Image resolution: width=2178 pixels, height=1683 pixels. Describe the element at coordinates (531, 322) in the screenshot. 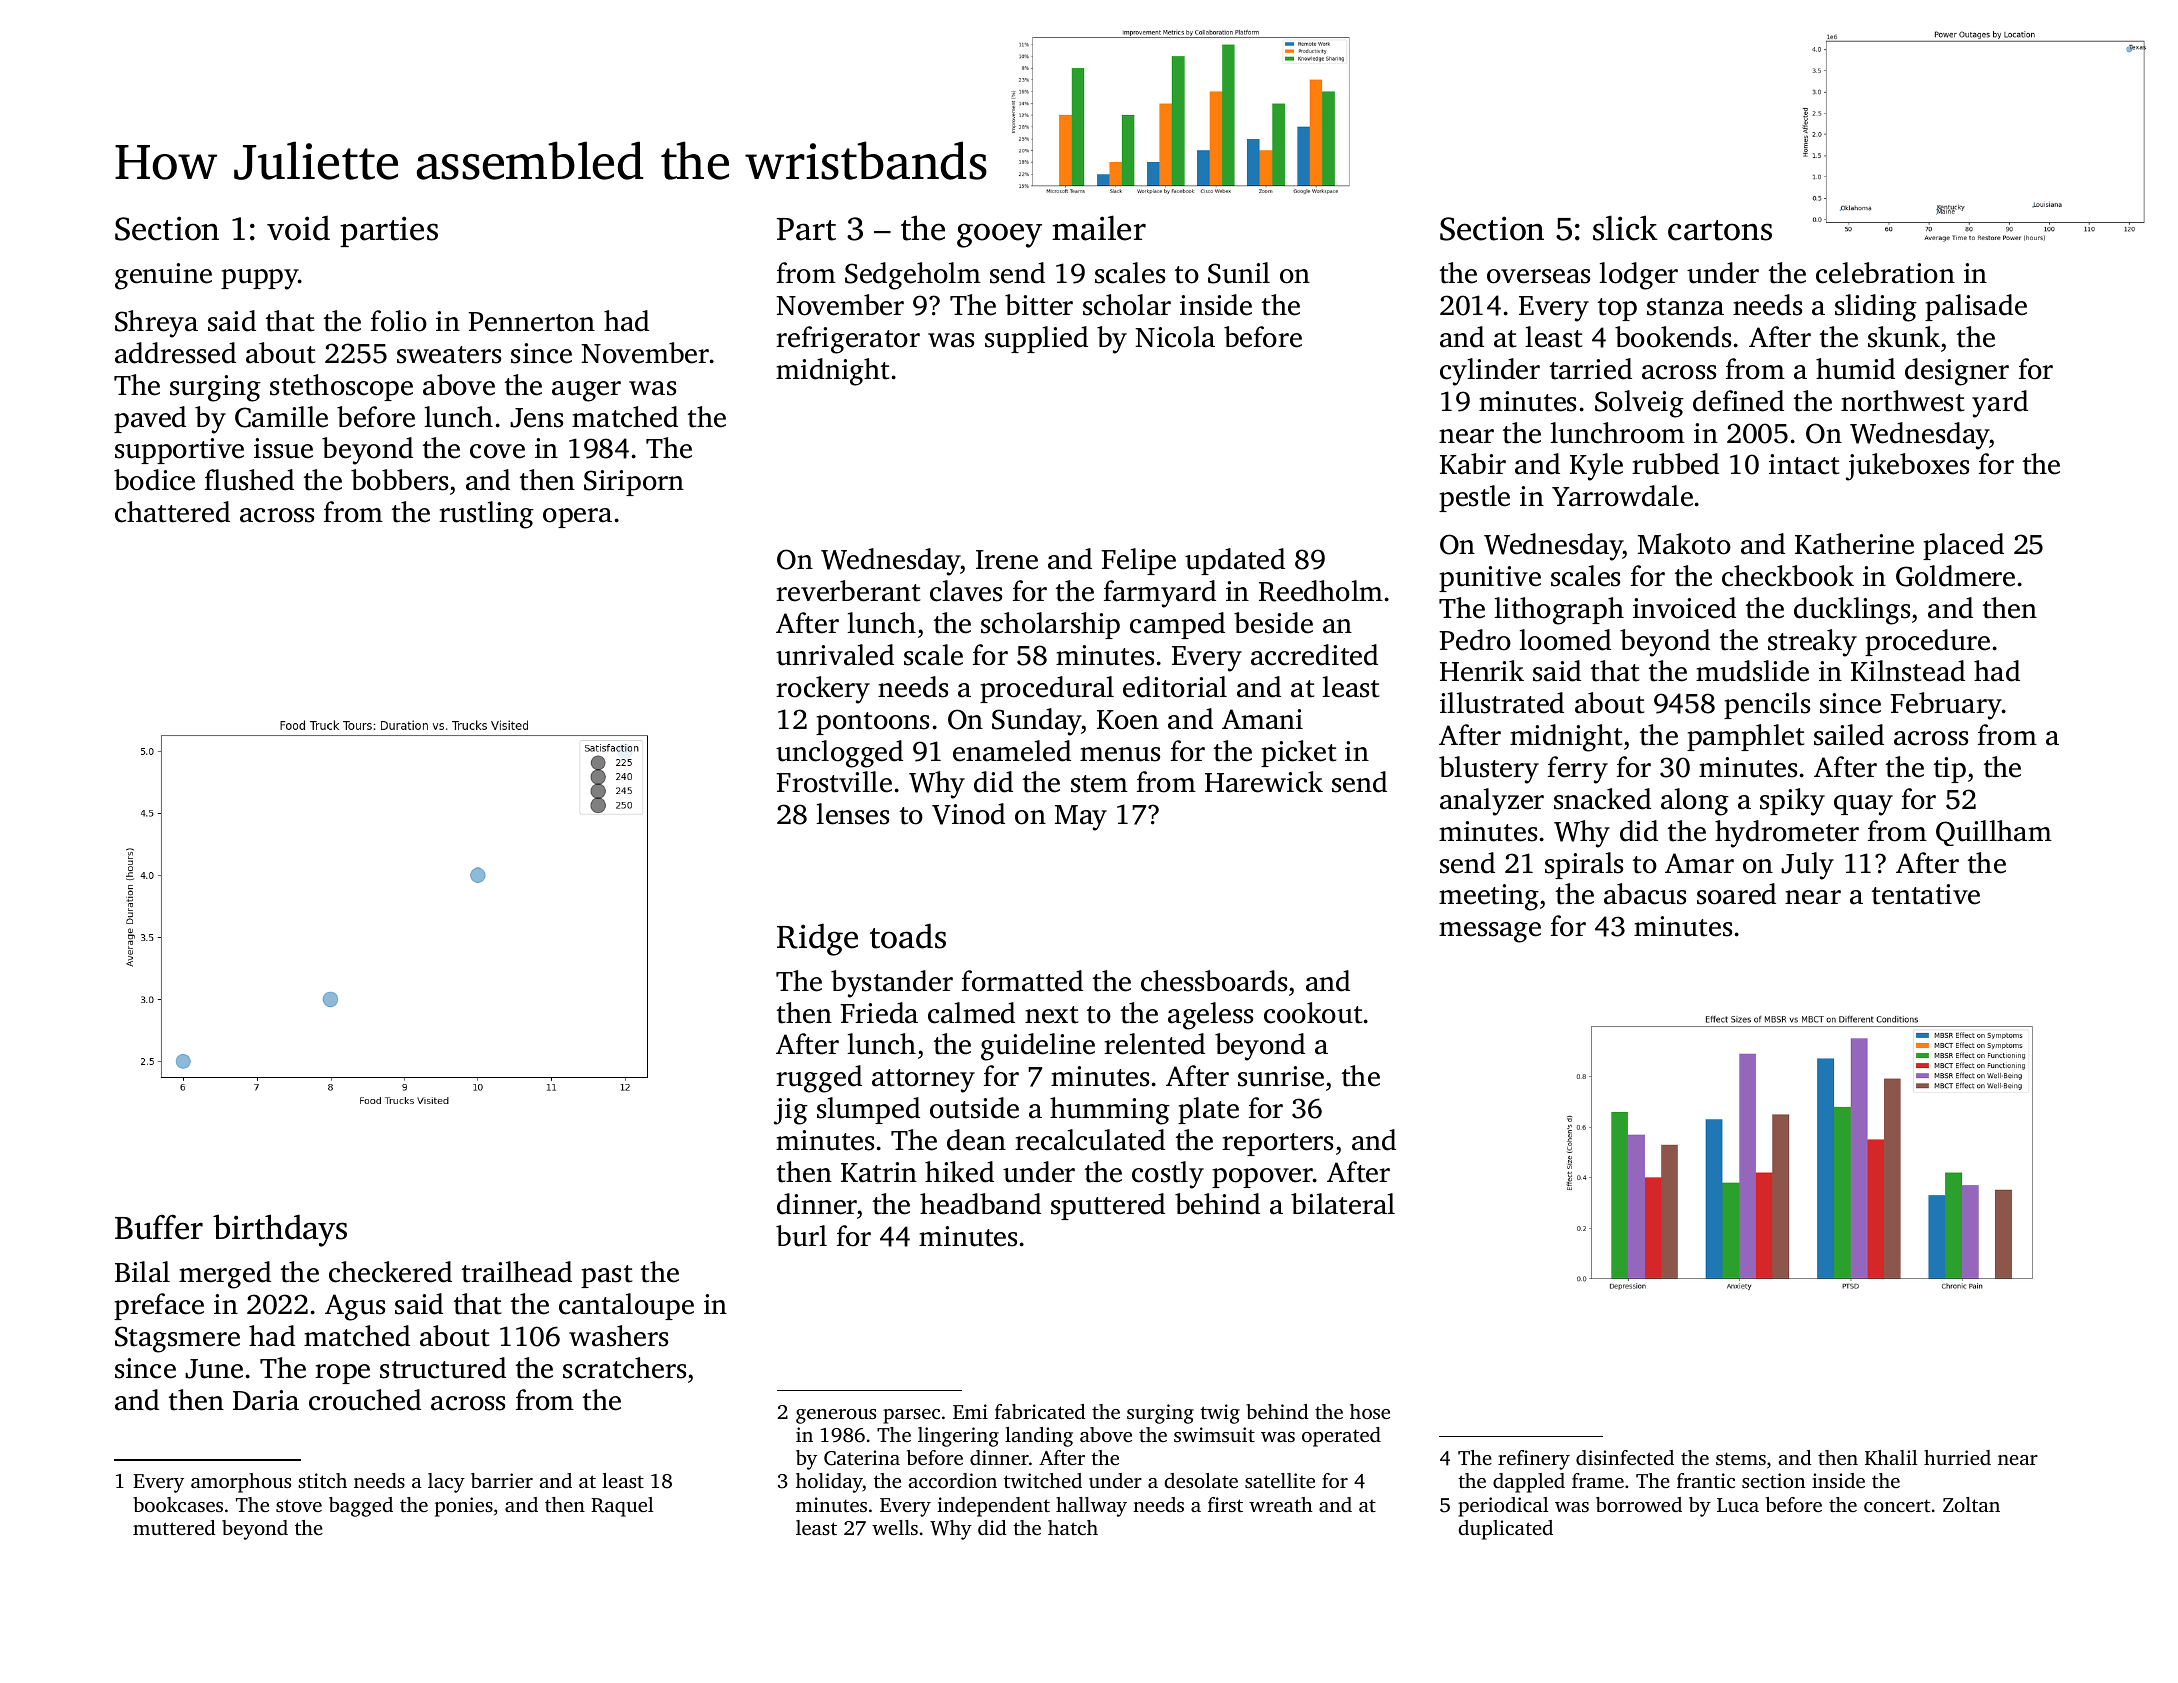

I see `Pennerton` at that location.
